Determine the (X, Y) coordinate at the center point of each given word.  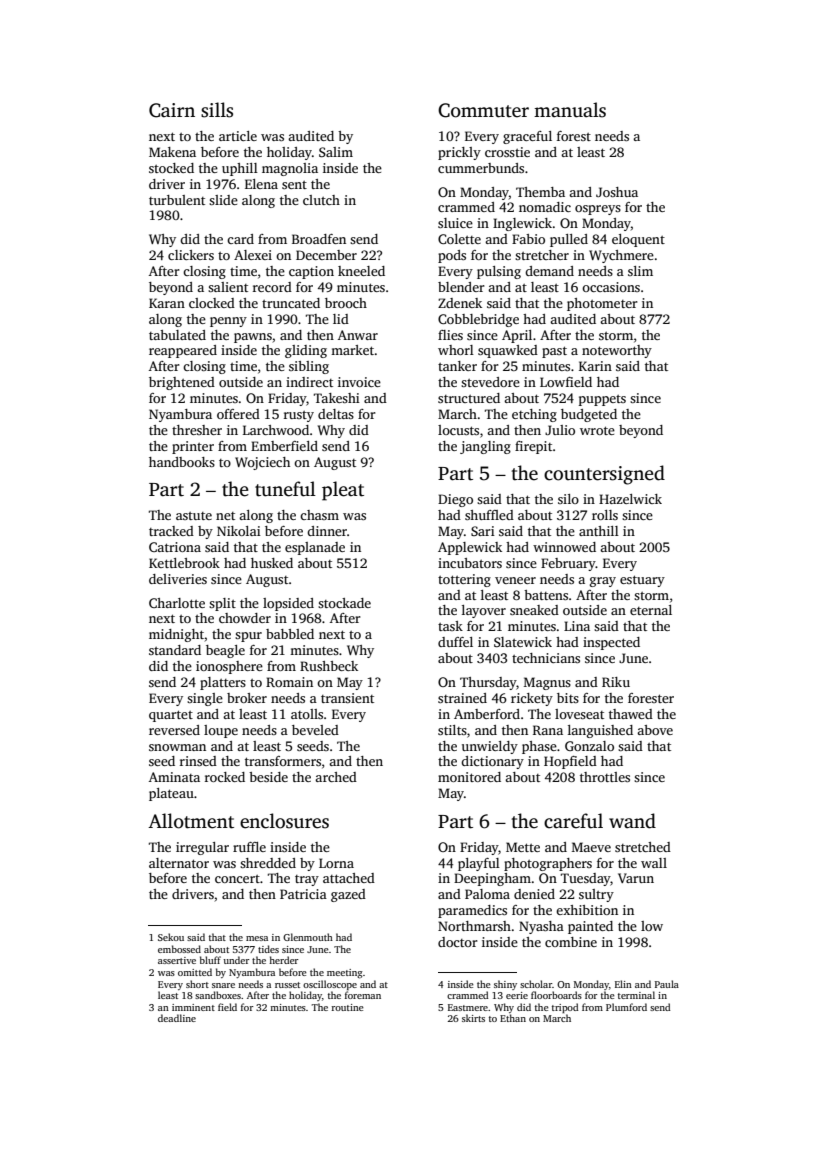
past (554, 352)
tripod (565, 1008)
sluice (455, 223)
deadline (177, 1018)
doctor (458, 942)
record (272, 287)
